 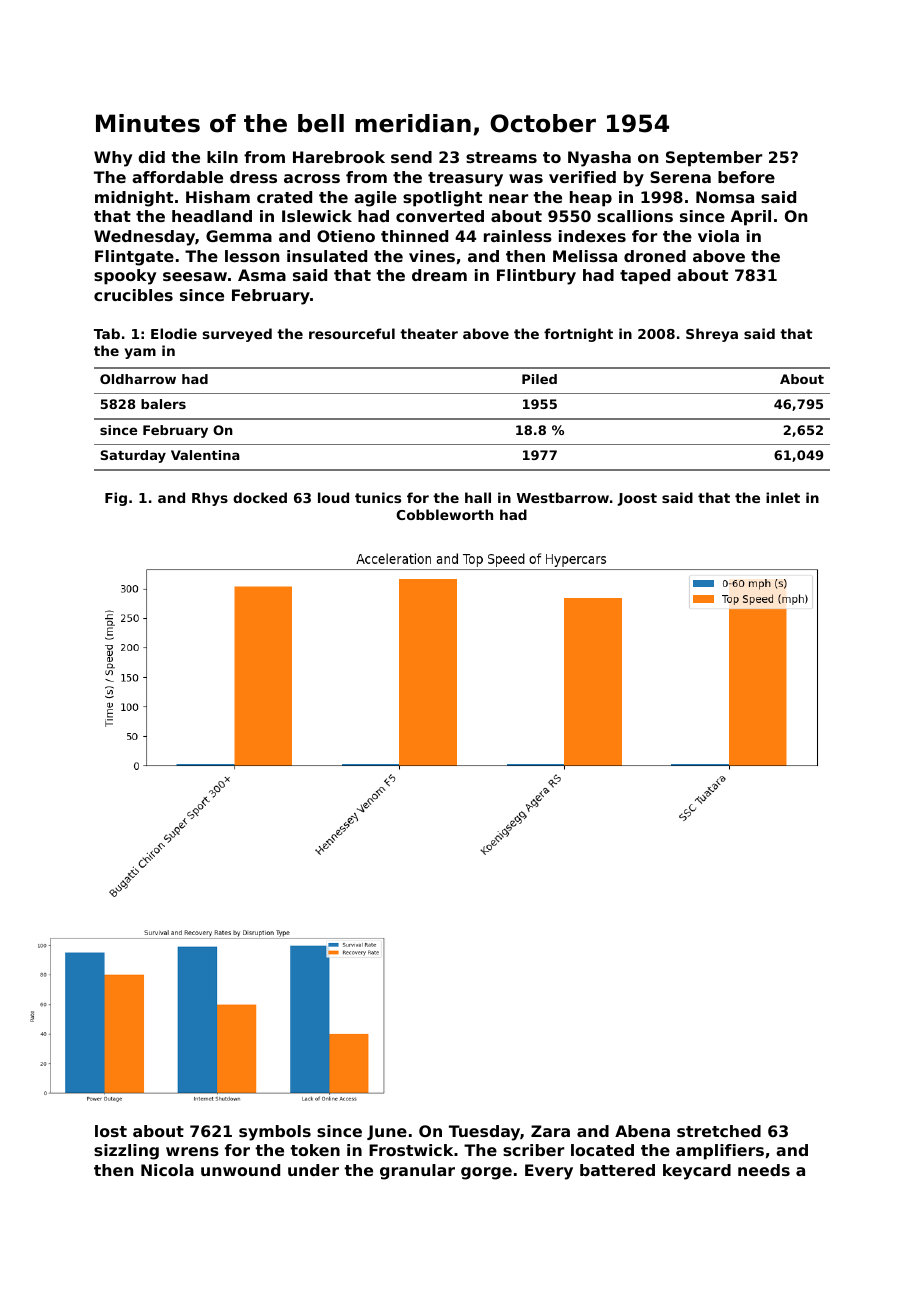 I want to click on Frostwick, so click(x=411, y=1150).
